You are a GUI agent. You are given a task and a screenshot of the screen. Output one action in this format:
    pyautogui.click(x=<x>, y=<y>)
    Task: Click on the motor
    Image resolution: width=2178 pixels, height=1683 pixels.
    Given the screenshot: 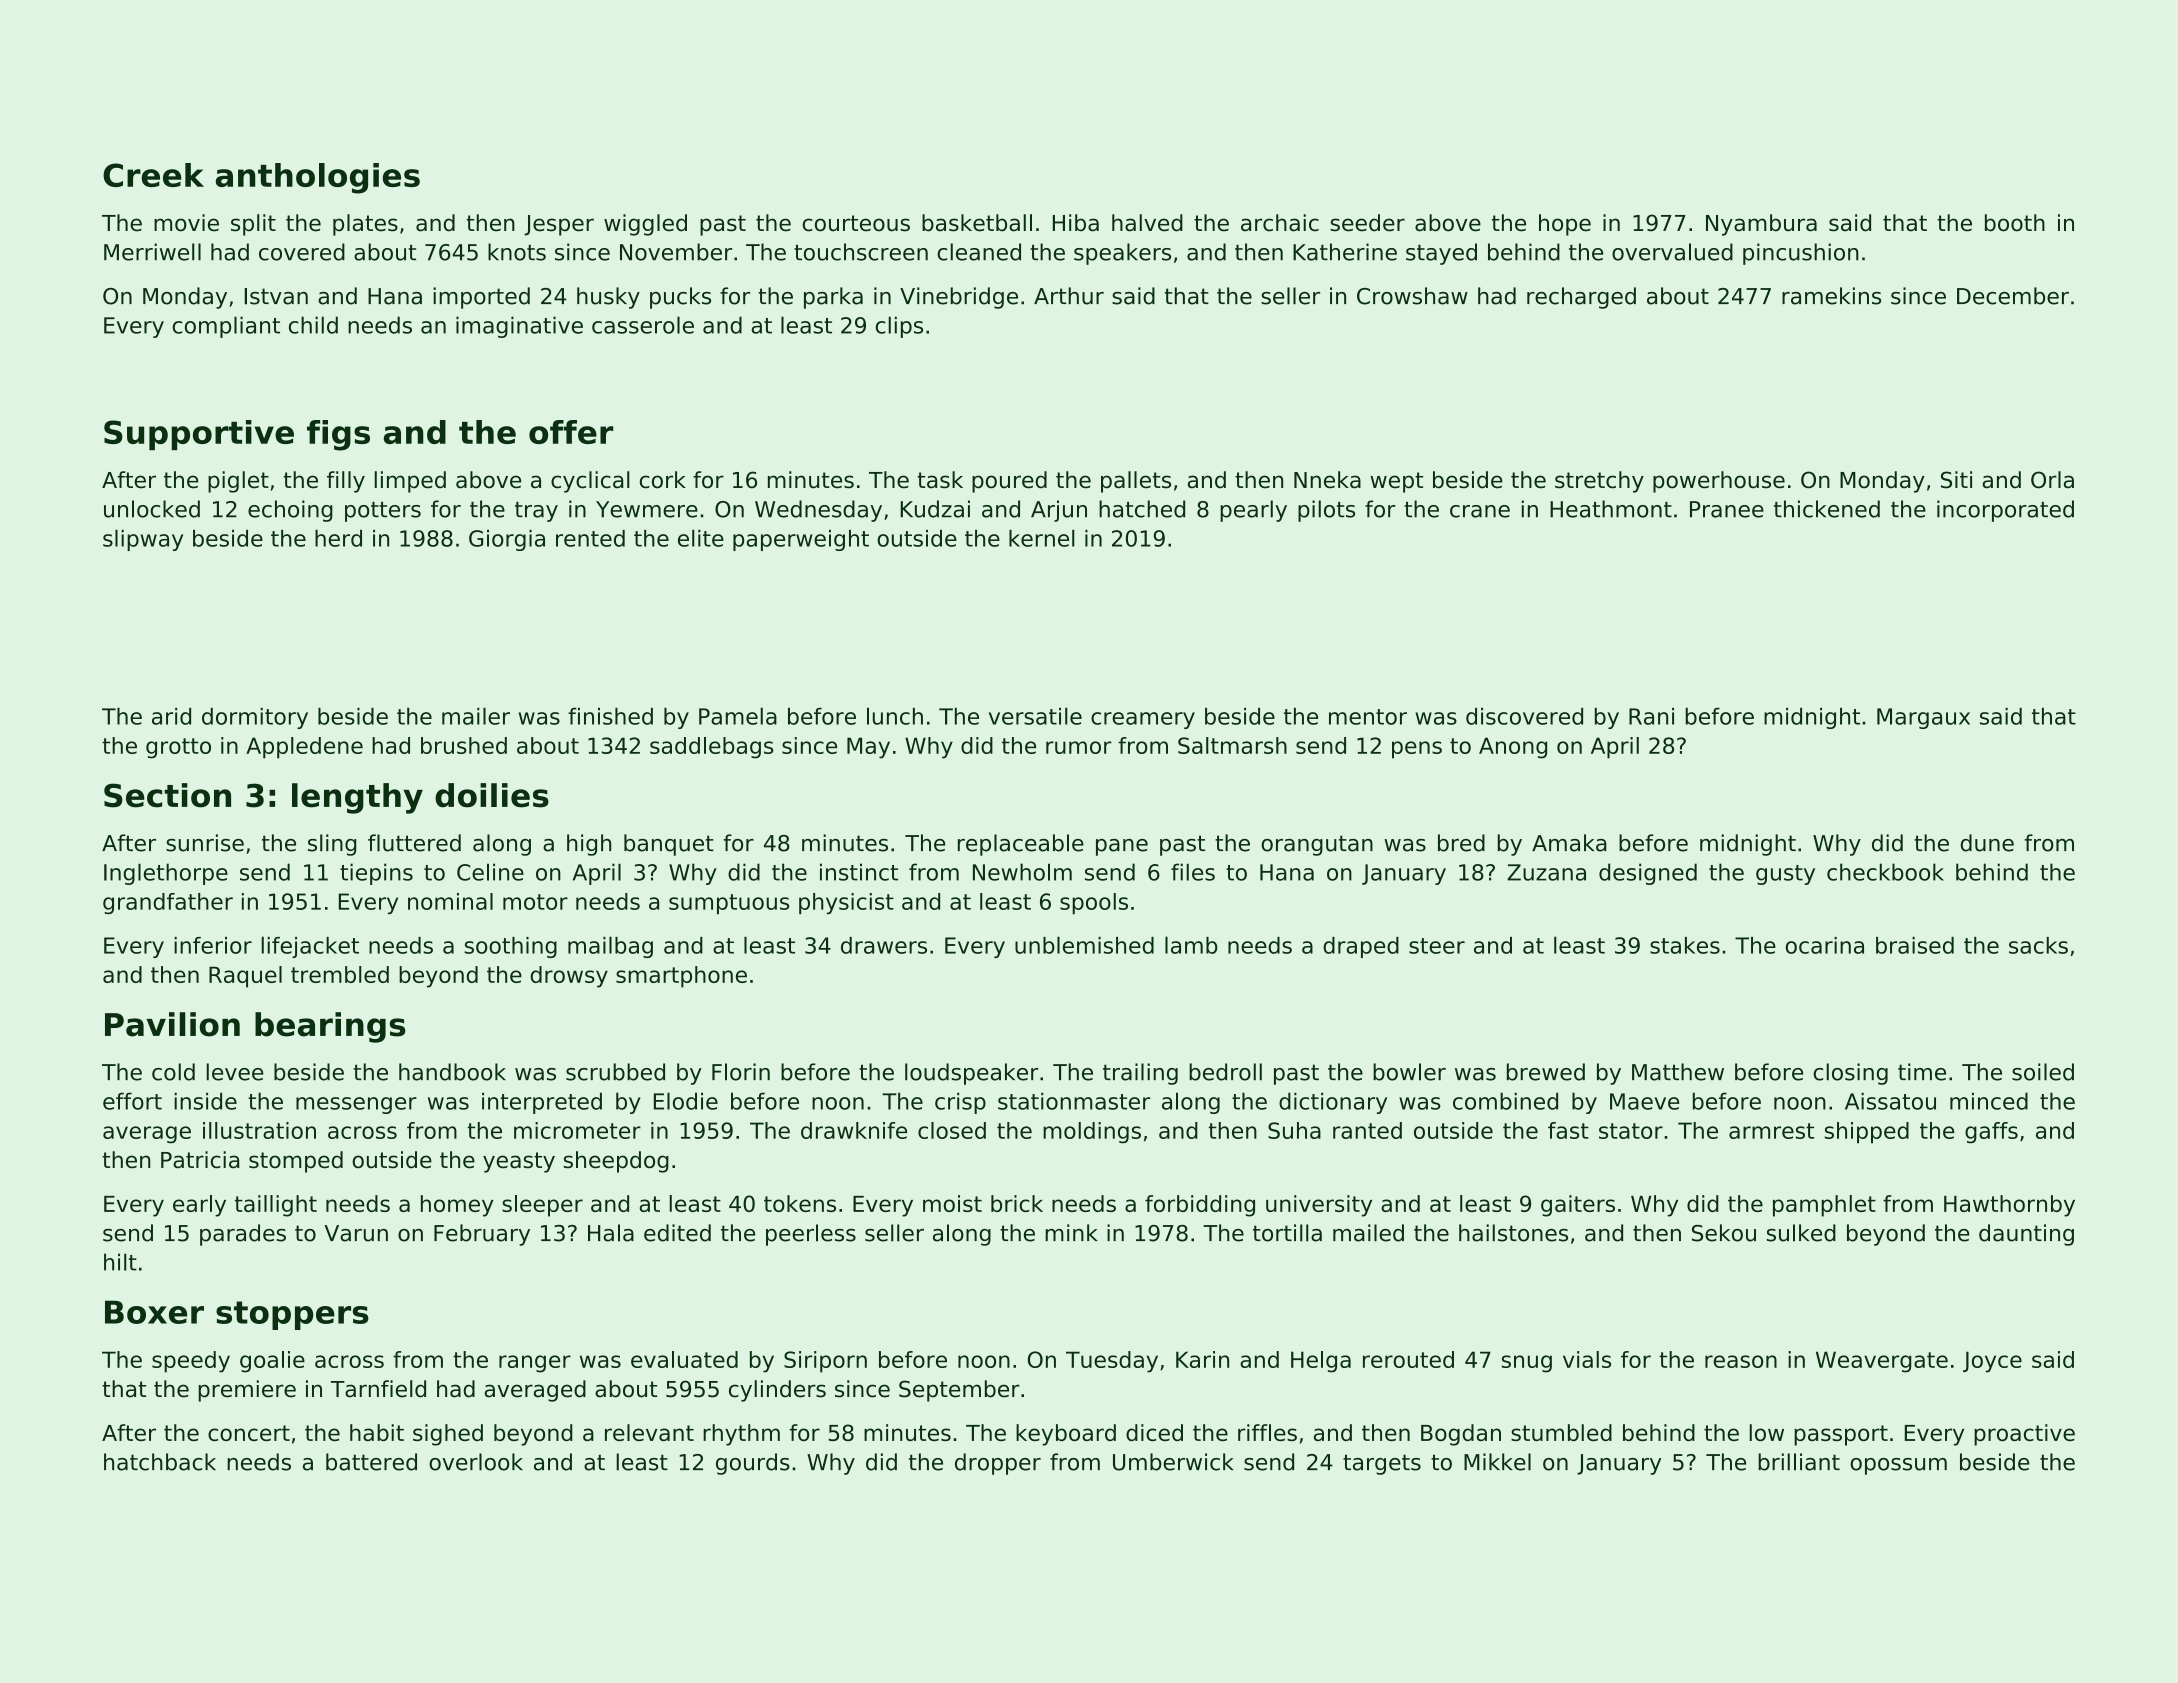 What is the action you would take?
    pyautogui.click(x=535, y=902)
